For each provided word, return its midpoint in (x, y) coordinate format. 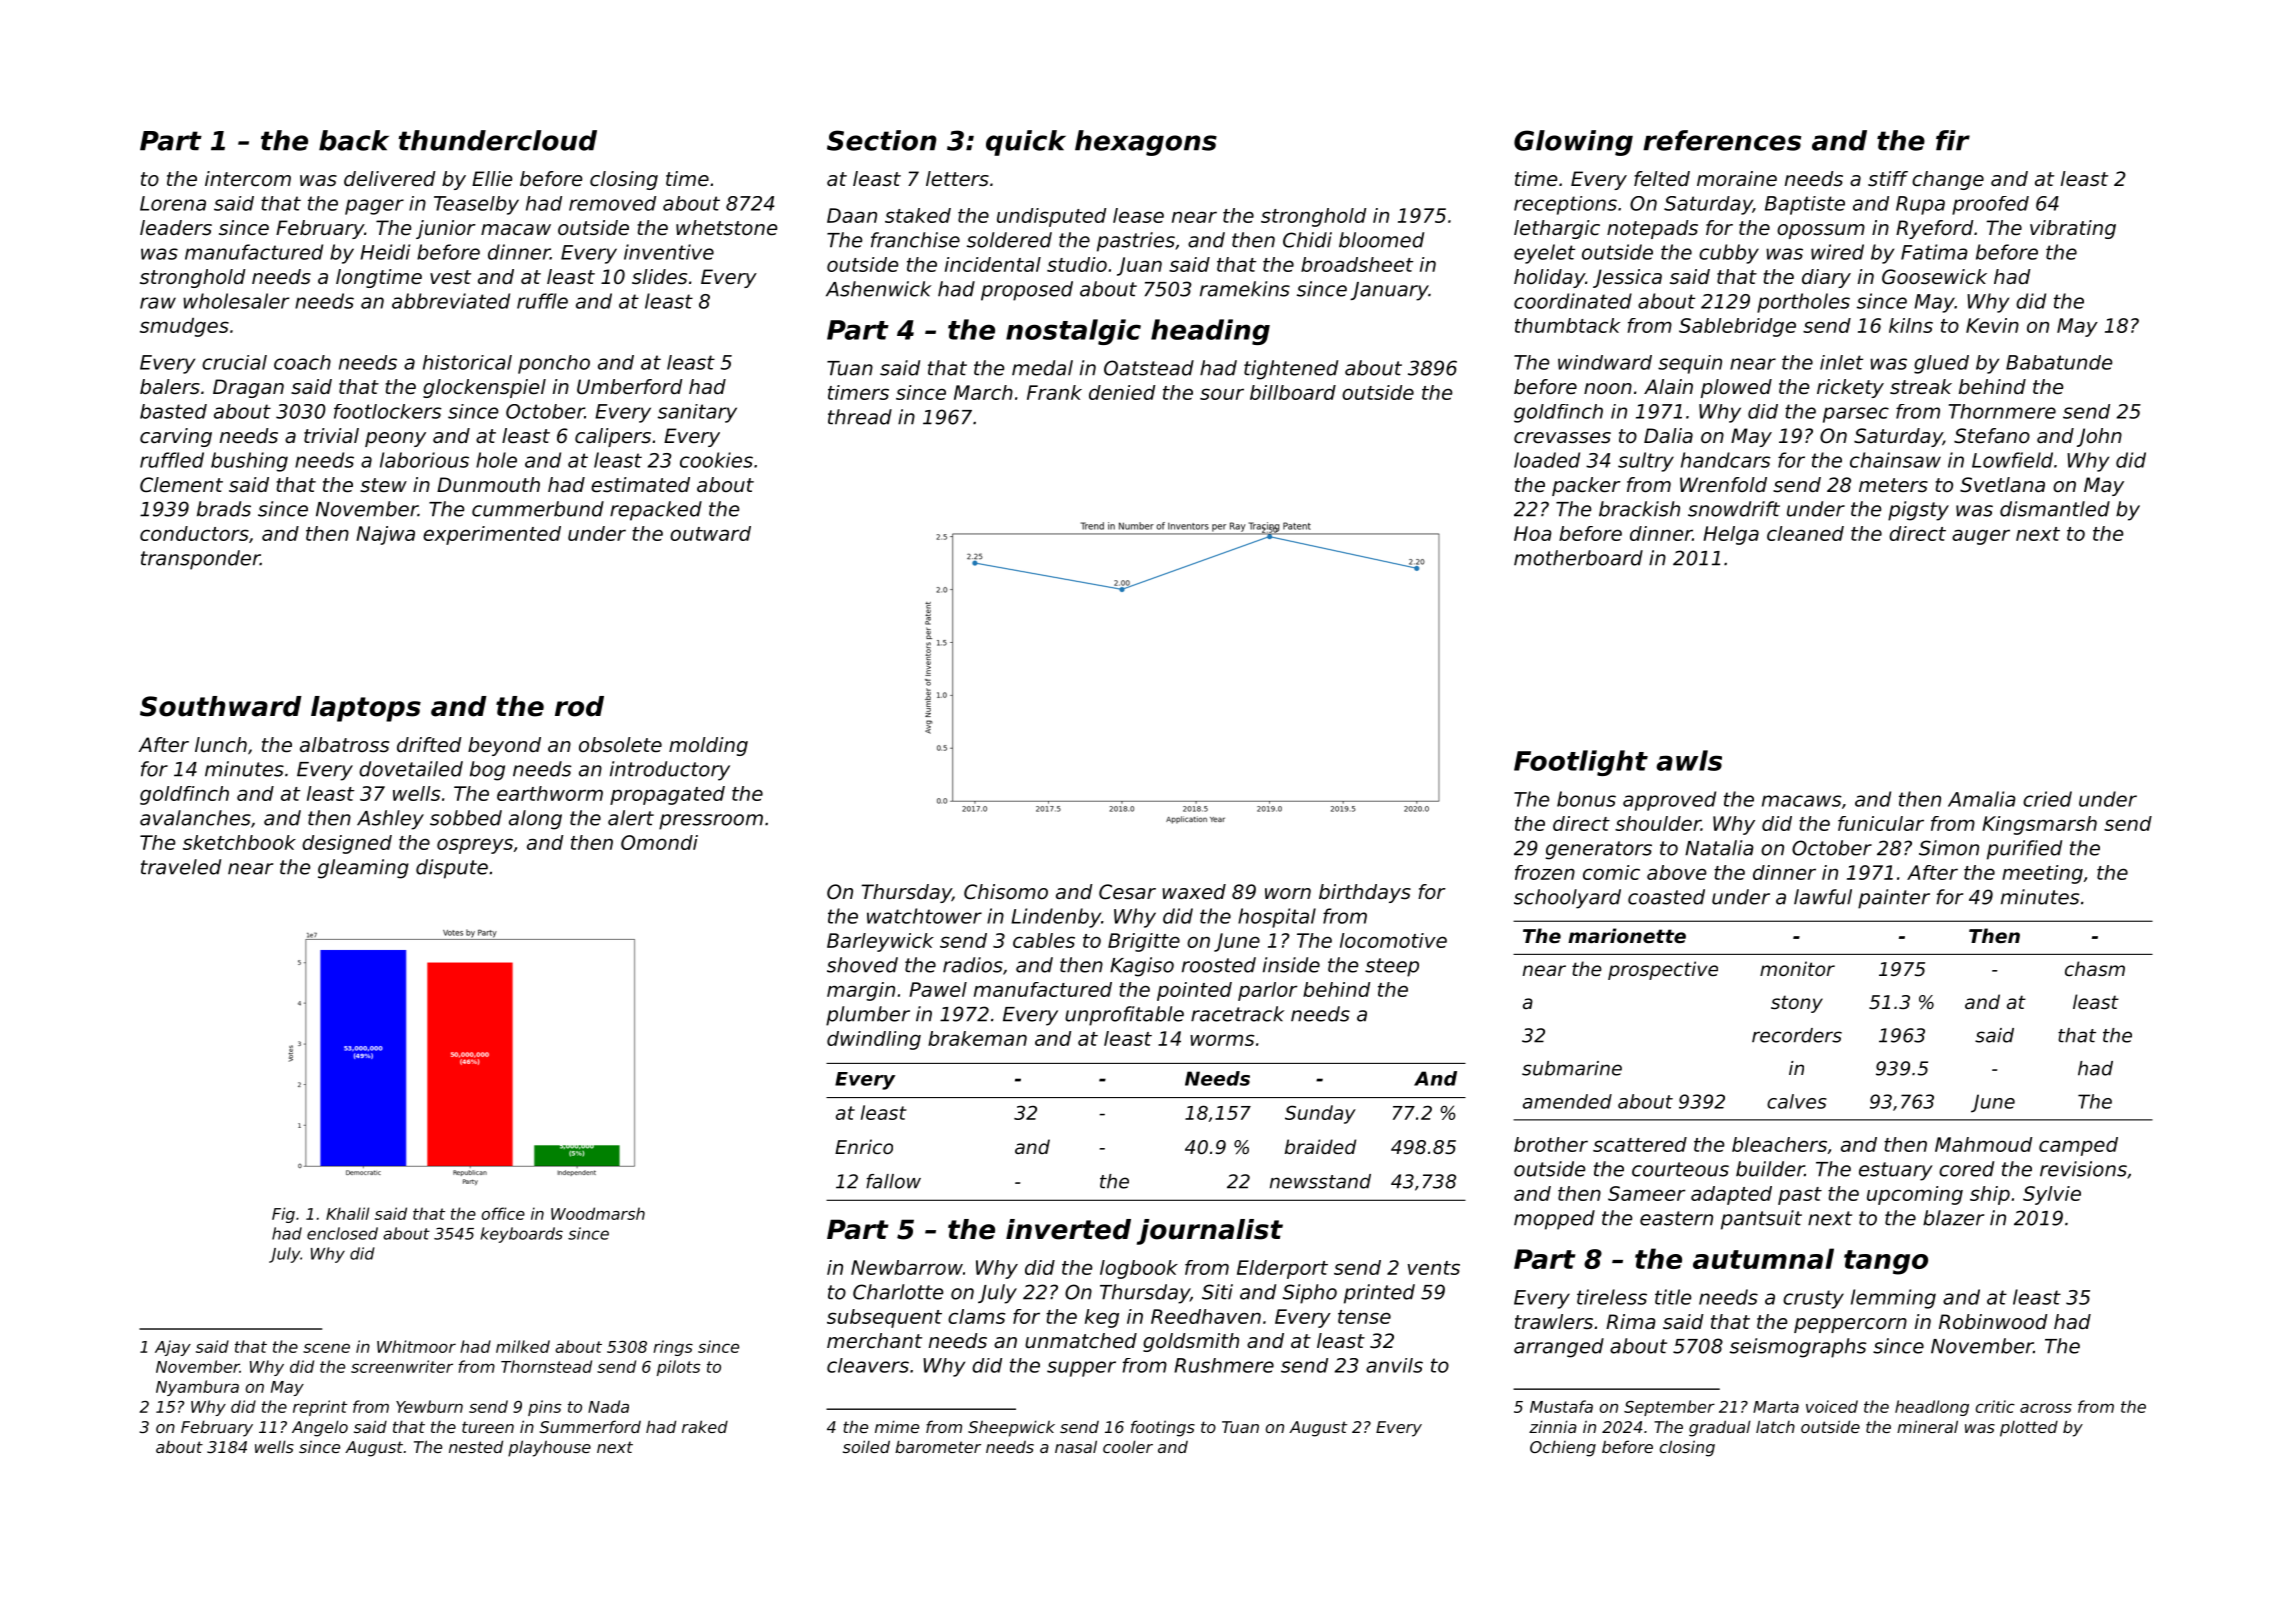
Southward (221, 706)
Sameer (1647, 1193)
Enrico (864, 1146)
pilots (678, 1368)
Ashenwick (879, 289)
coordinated (1573, 301)
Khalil (347, 1213)
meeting (2042, 874)
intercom (248, 179)
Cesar (1127, 892)
